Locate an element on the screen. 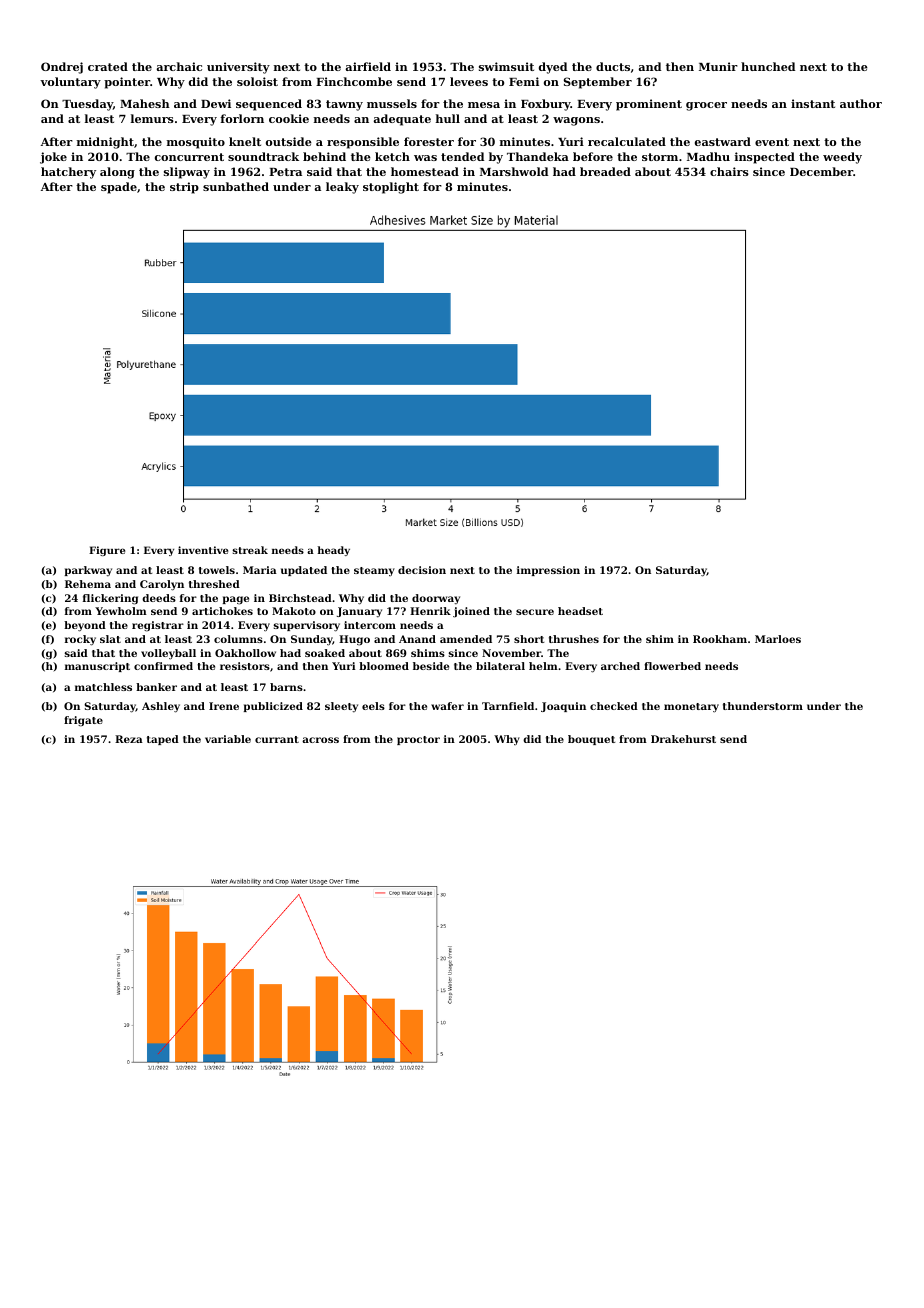 This screenshot has width=924, height=1308. wagons is located at coordinates (576, 121).
